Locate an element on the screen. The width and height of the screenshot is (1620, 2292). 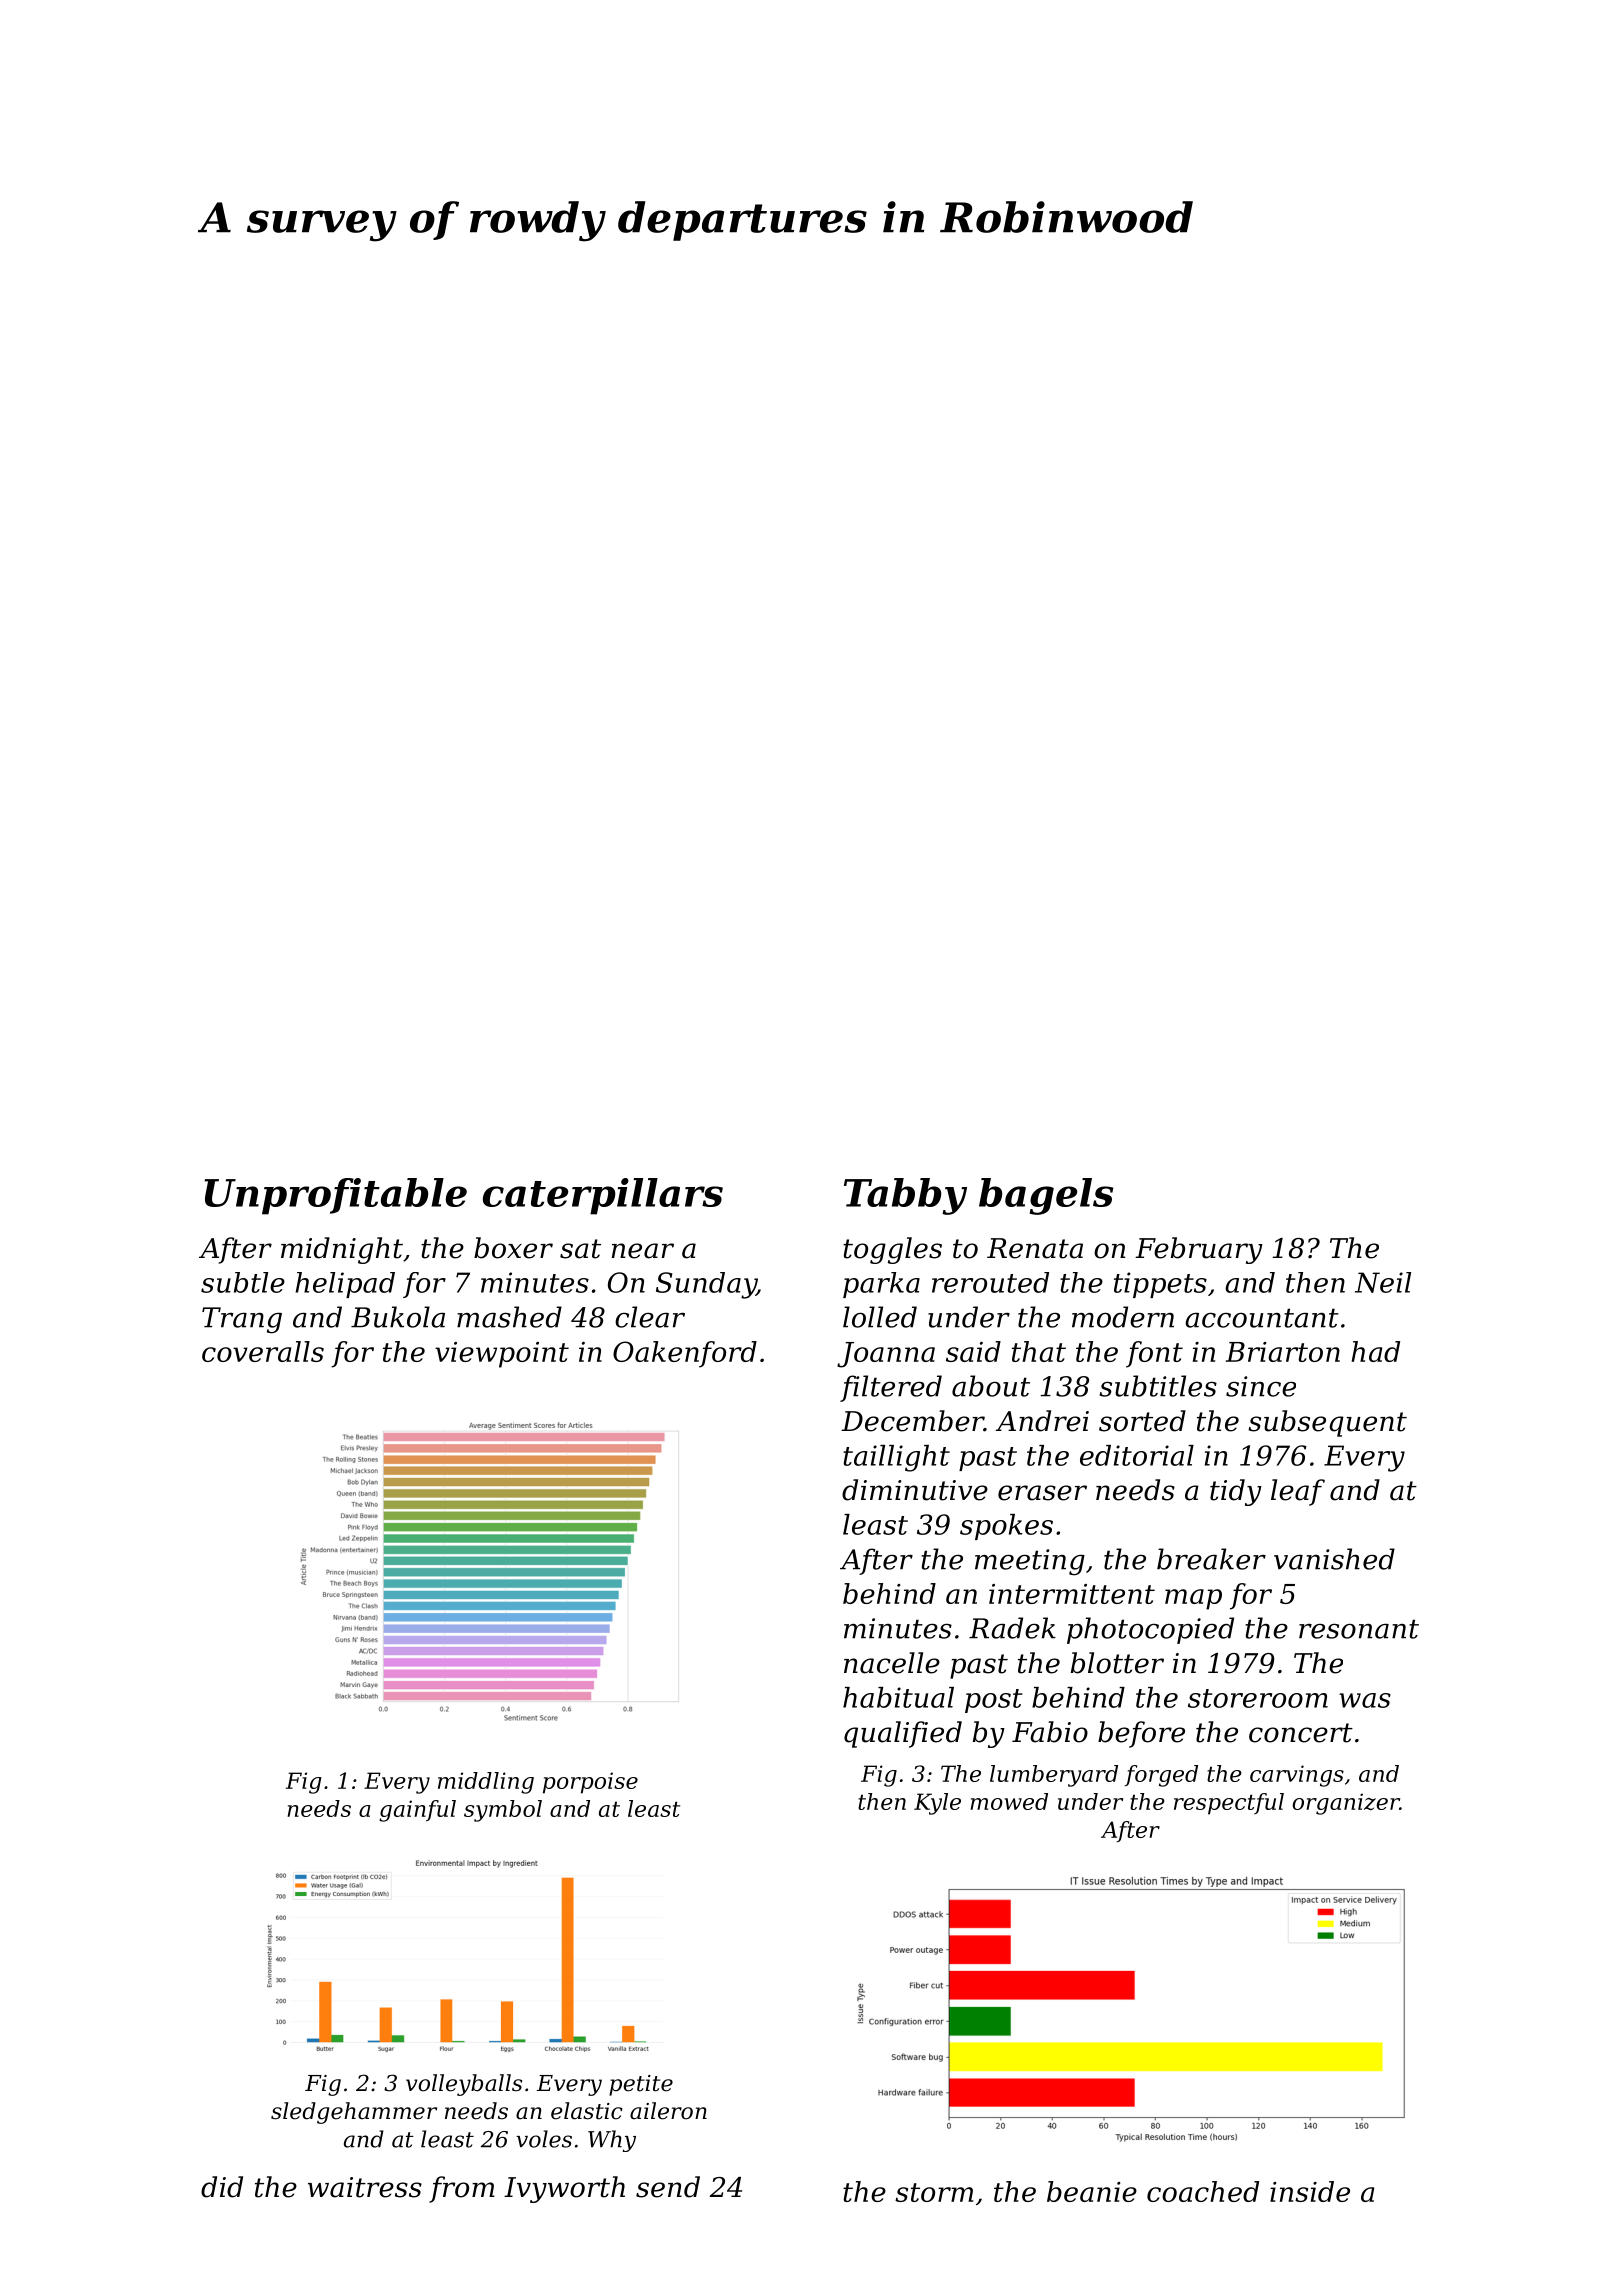
Neil is located at coordinates (1383, 1282).
